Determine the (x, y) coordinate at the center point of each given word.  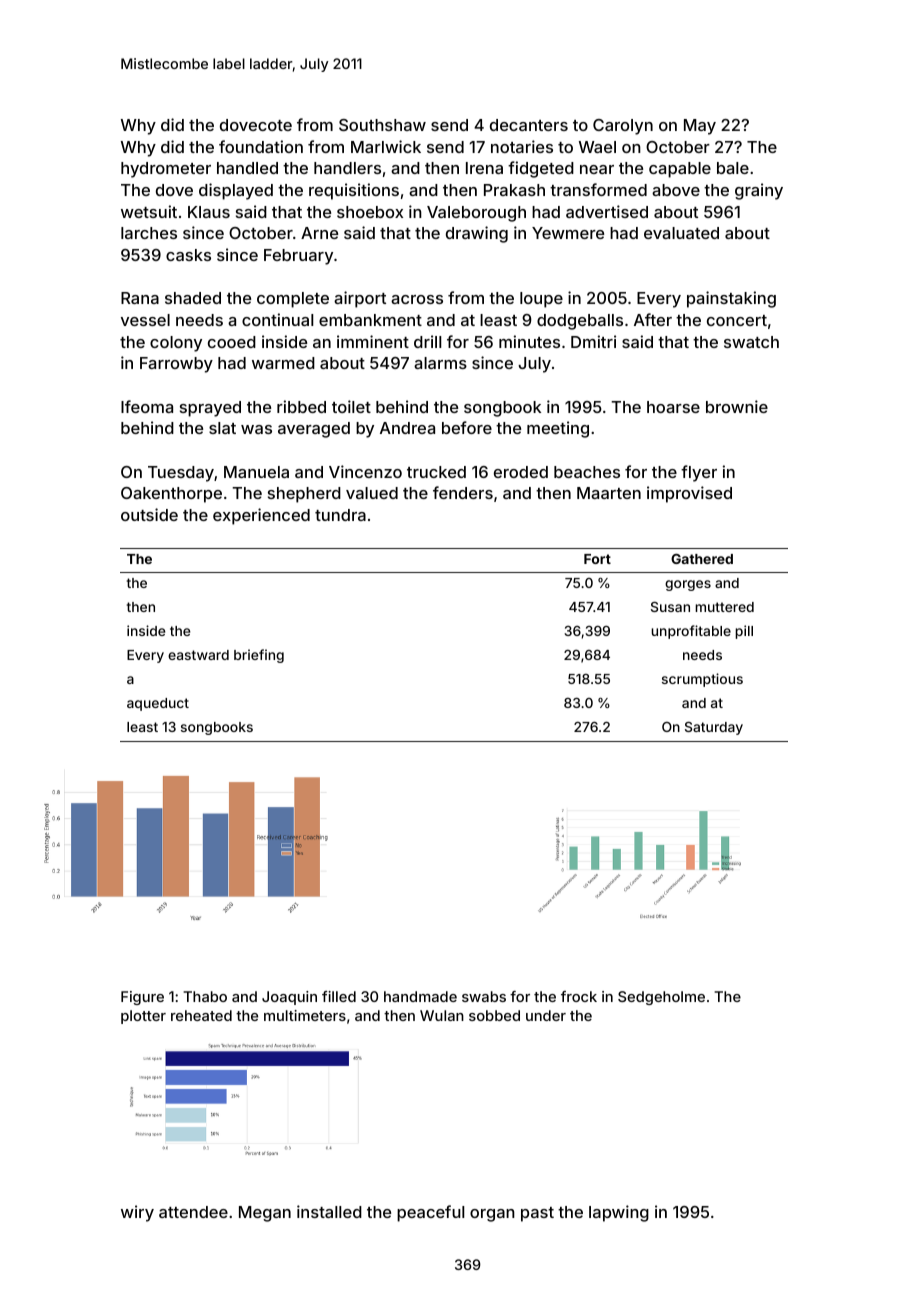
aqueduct (158, 704)
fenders (463, 492)
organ (492, 1215)
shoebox (370, 212)
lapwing (619, 1213)
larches (149, 233)
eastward (198, 655)
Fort (597, 559)
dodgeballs (580, 322)
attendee (193, 1212)
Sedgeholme (661, 998)
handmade (420, 996)
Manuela (256, 472)
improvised (689, 494)
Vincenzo (365, 471)
